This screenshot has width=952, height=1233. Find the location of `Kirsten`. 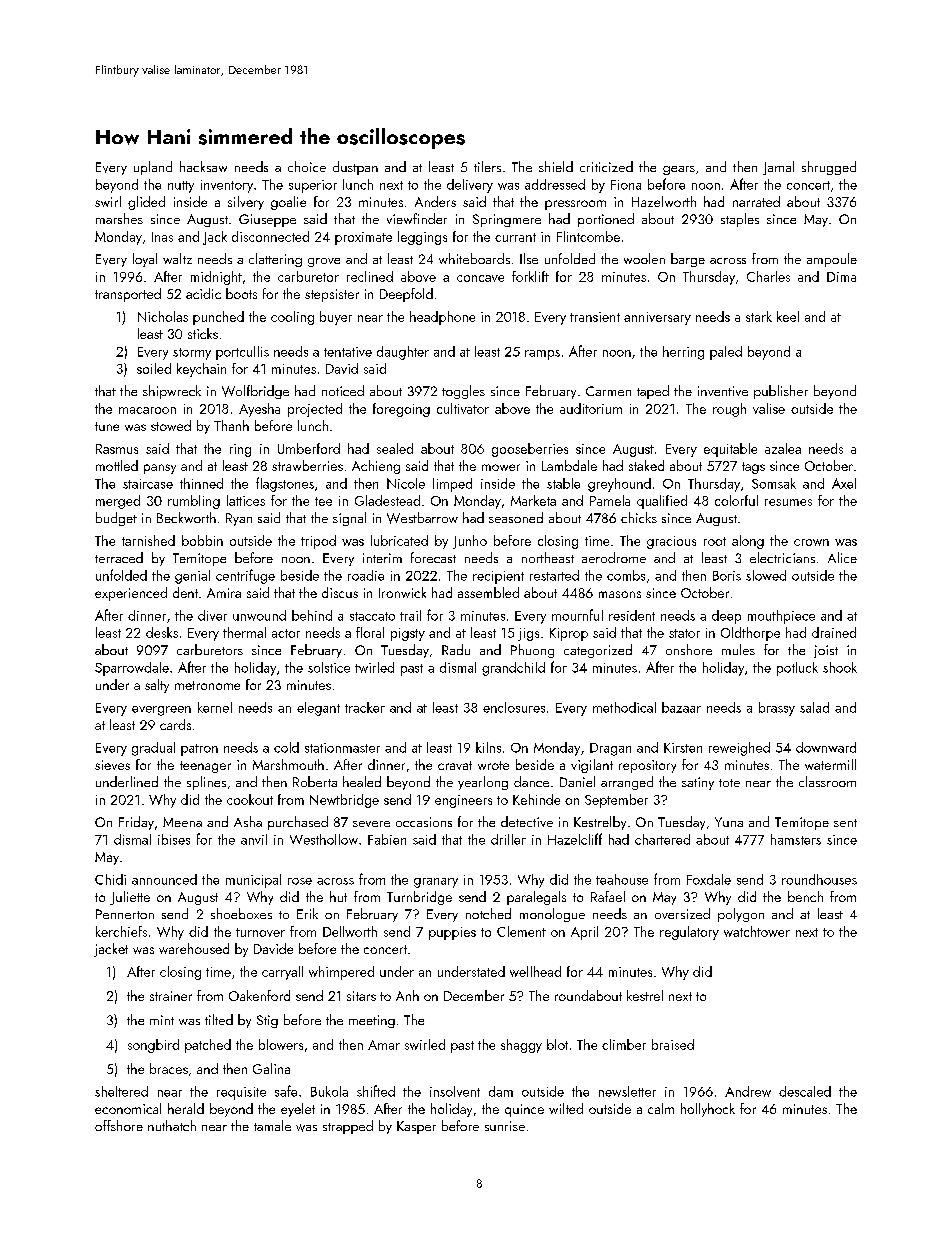

Kirsten is located at coordinates (683, 748).
